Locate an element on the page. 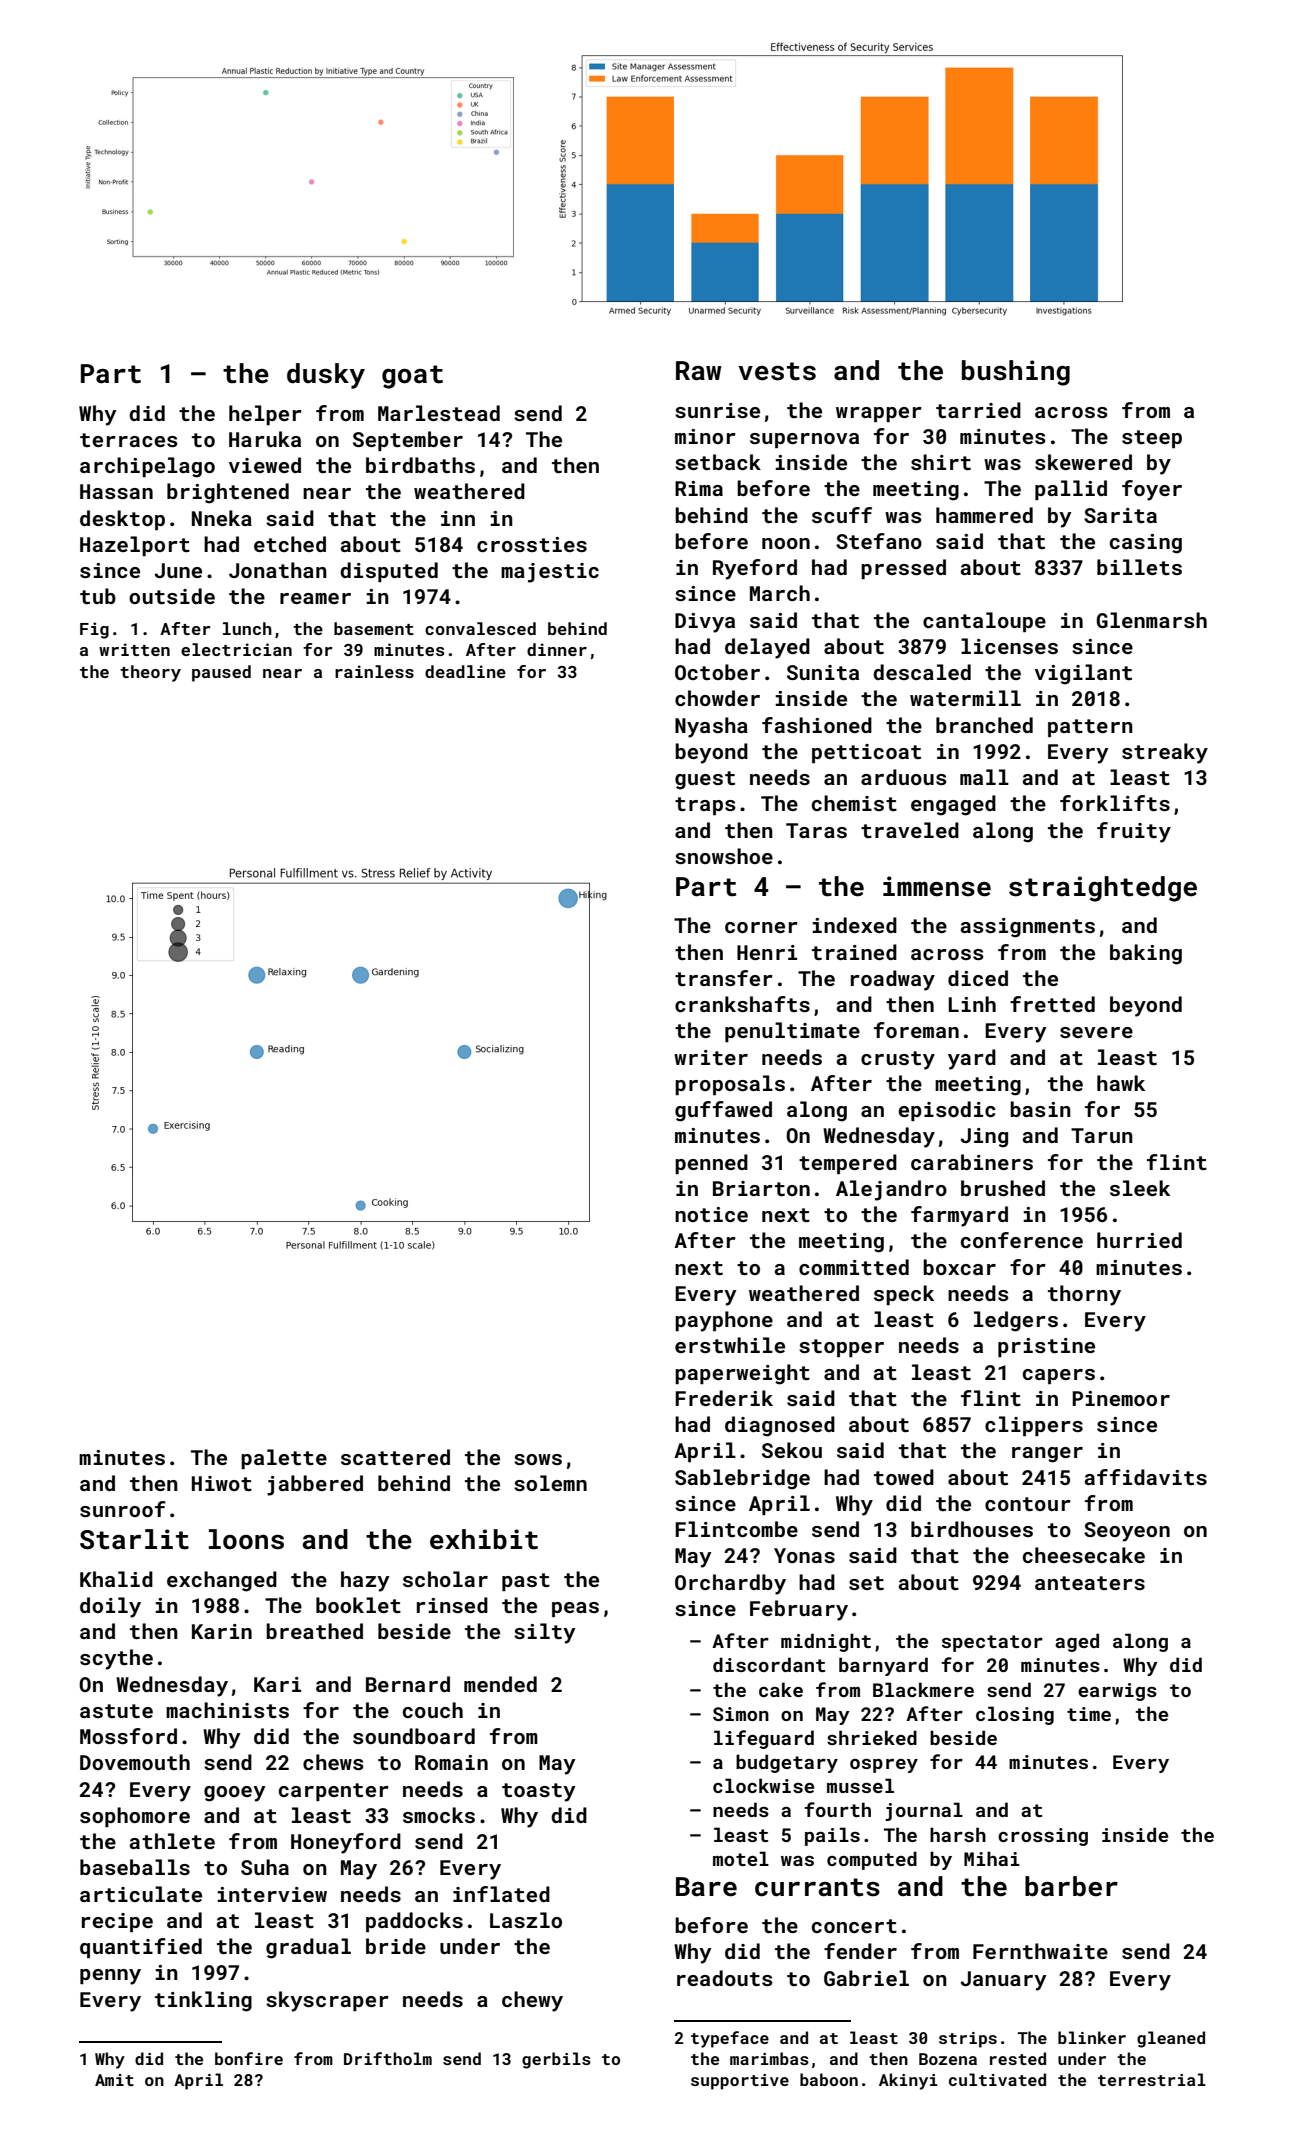  sunrise is located at coordinates (717, 410).
